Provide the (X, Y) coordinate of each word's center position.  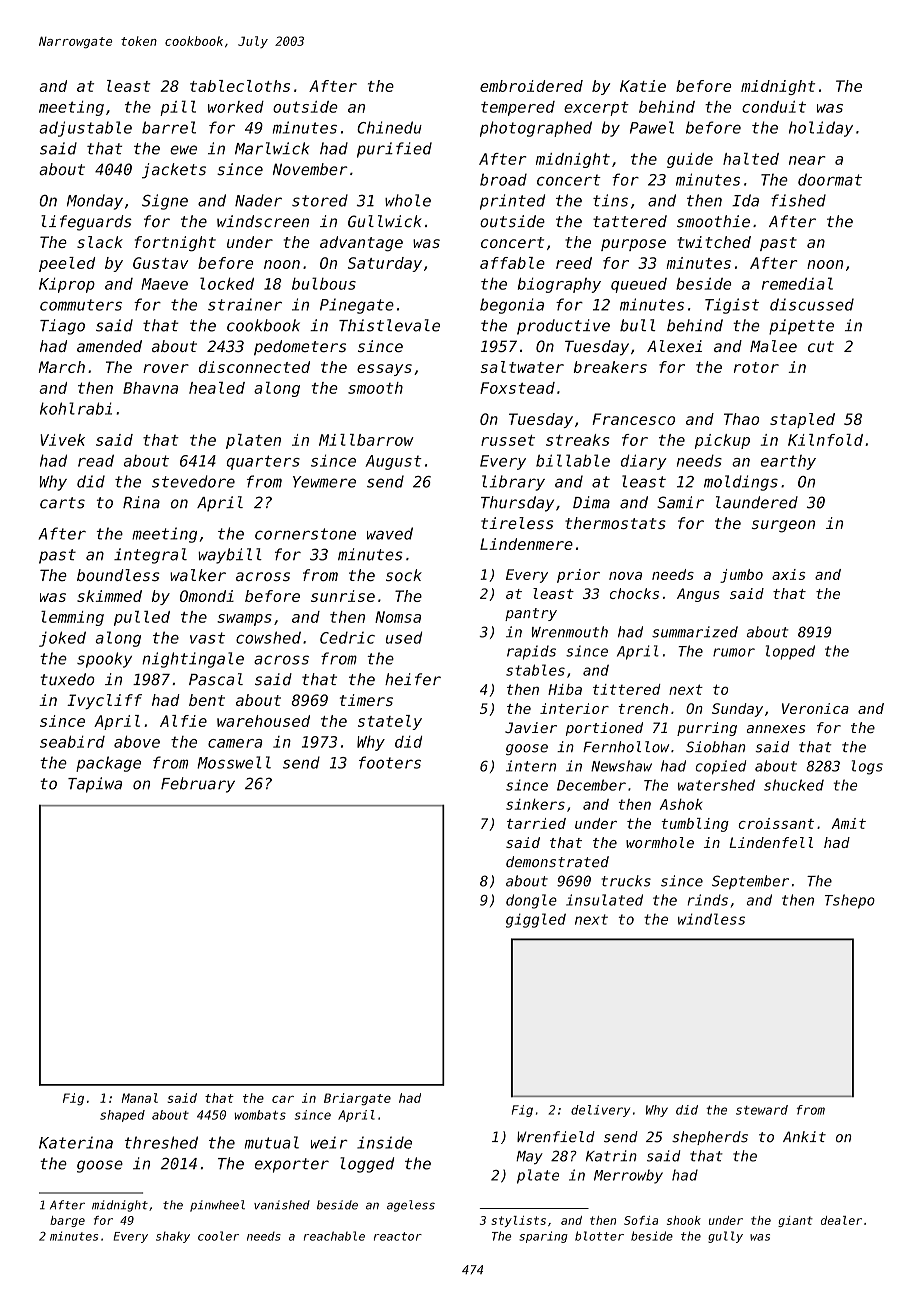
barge (67, 1221)
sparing (543, 1237)
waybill (230, 556)
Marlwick (272, 148)
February (198, 785)
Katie (643, 86)
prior (578, 576)
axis (788, 574)
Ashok (681, 804)
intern (531, 766)
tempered (518, 108)
